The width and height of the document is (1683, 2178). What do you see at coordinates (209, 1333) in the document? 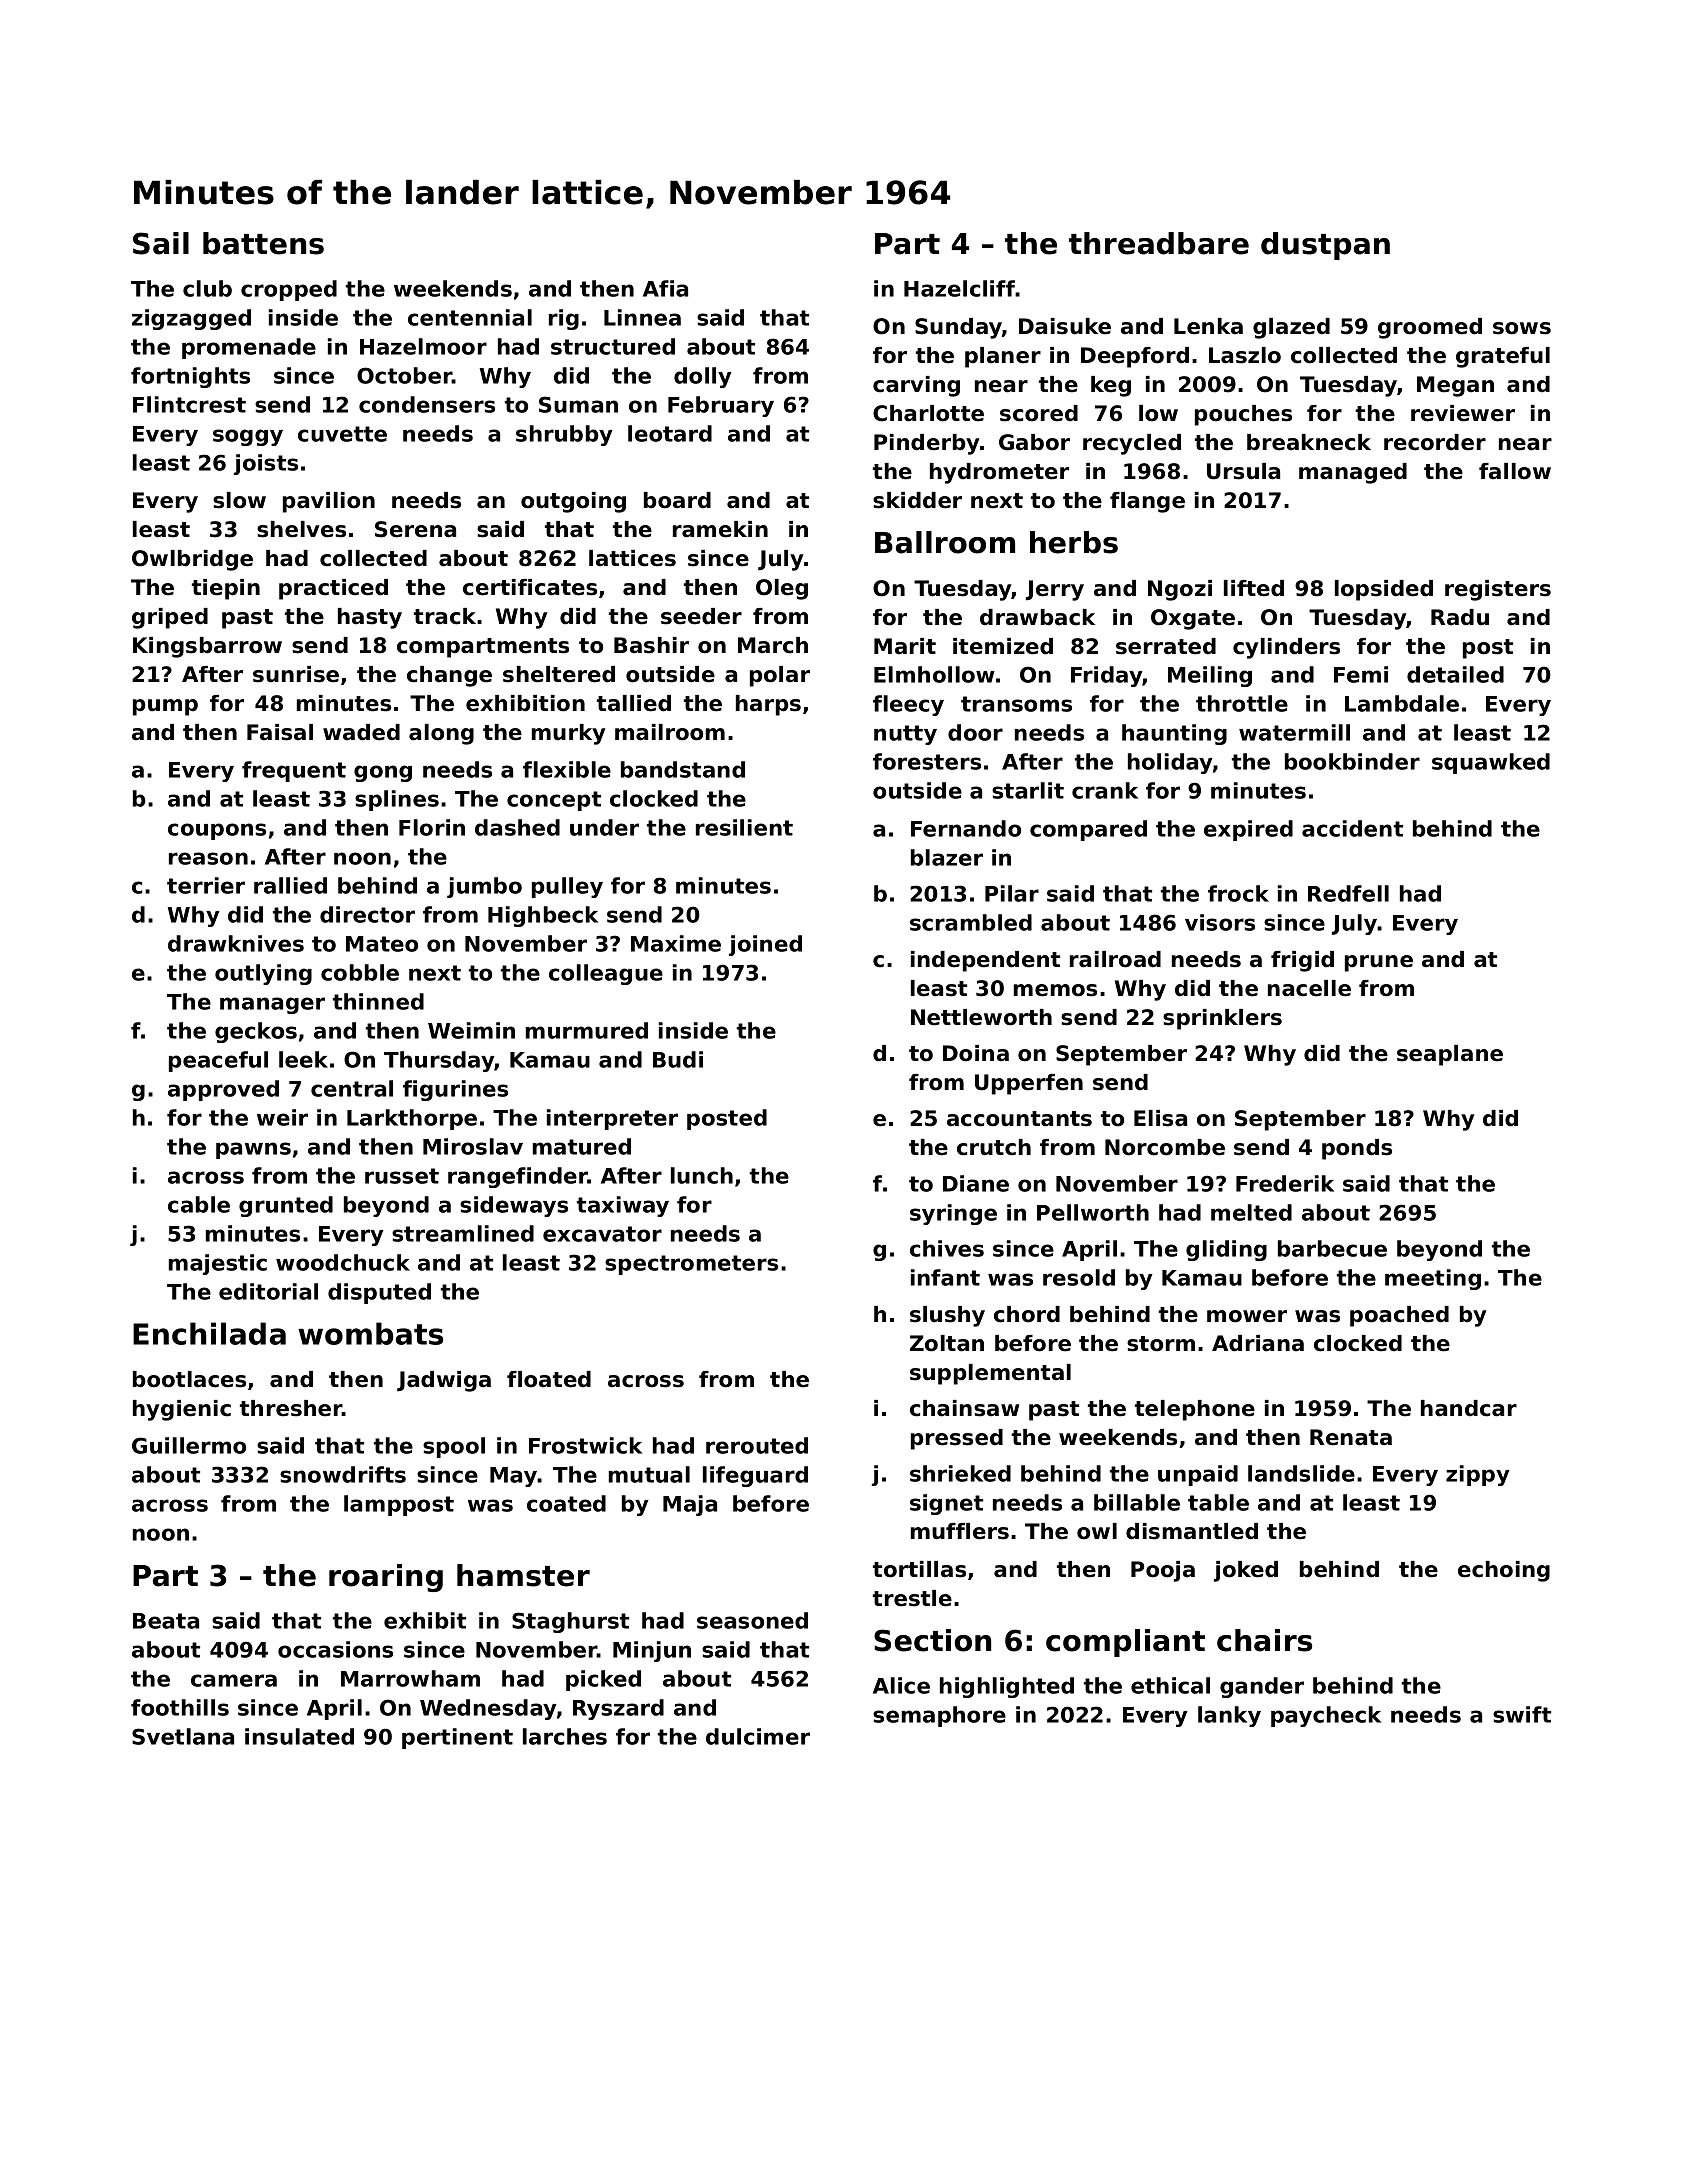
I see `Enchilada` at bounding box center [209, 1333].
